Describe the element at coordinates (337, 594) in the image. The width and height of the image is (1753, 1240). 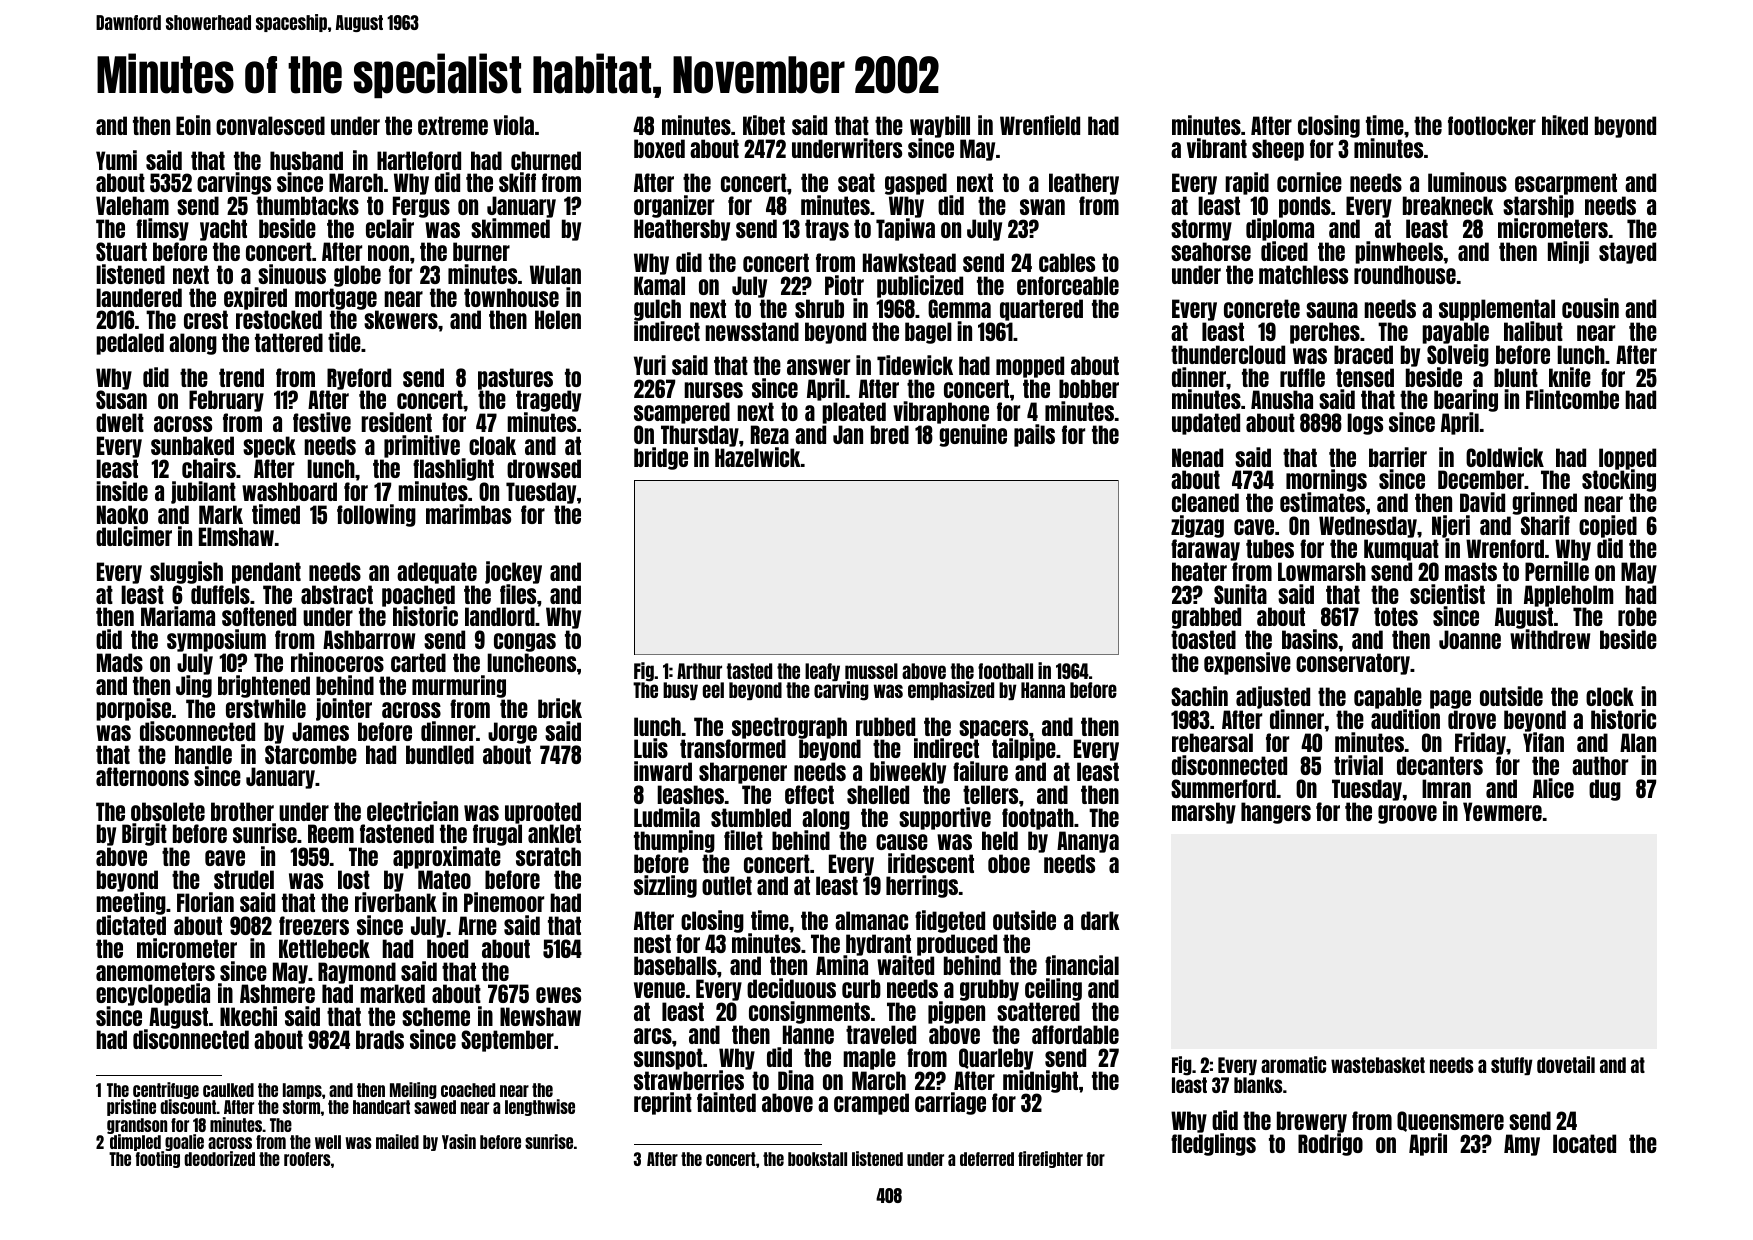
I see `abstract` at that location.
